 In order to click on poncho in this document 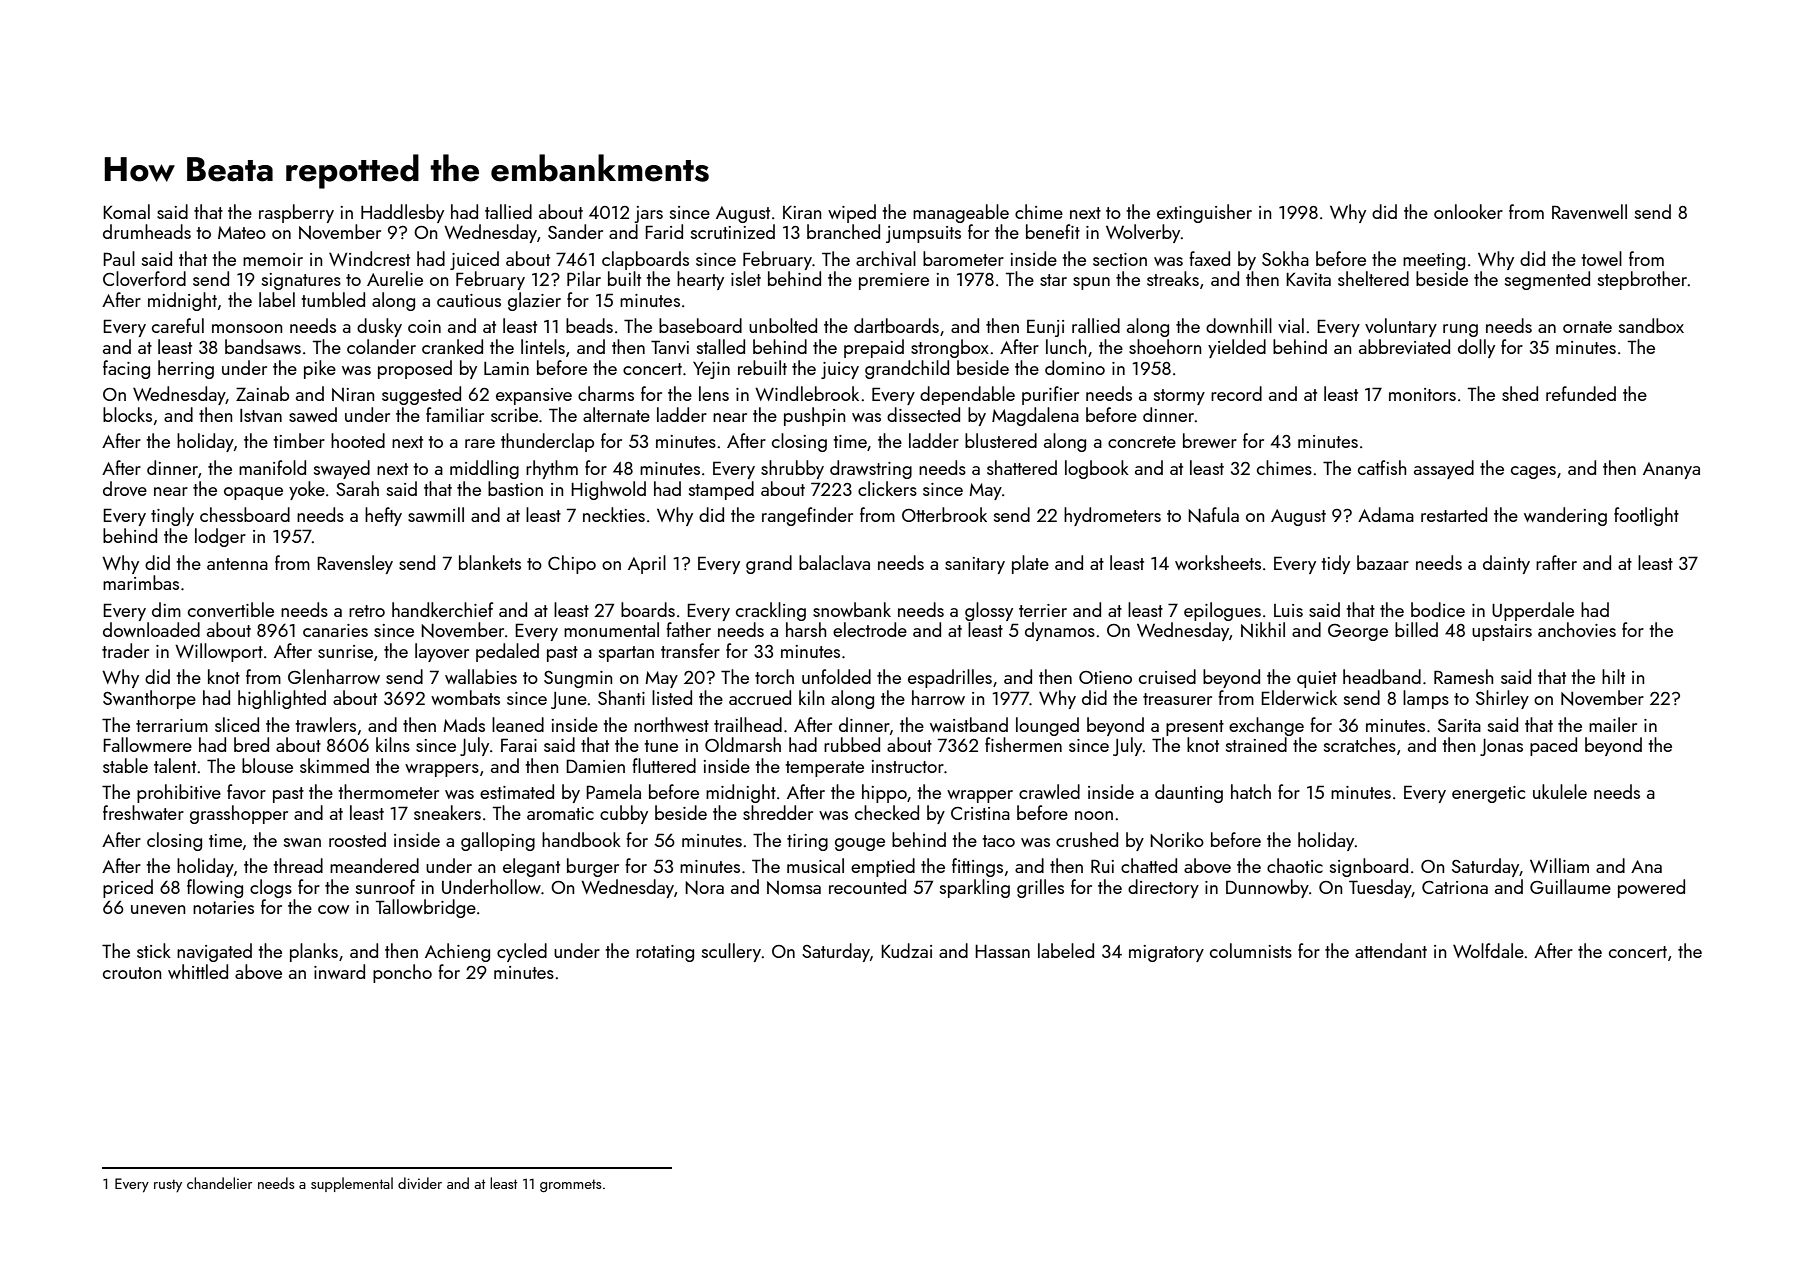, I will do `click(402, 973)`.
